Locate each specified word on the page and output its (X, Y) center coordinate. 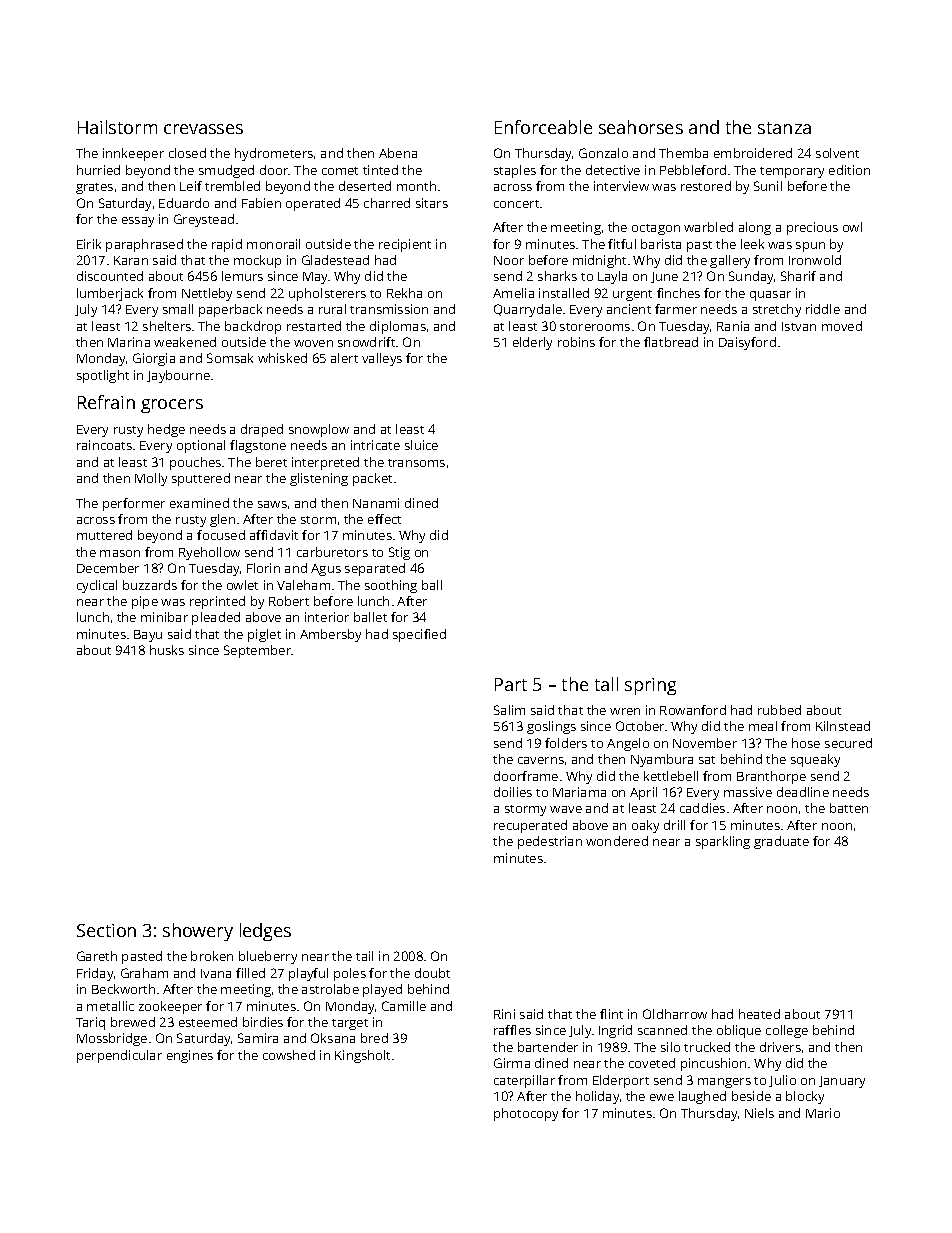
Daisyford (747, 343)
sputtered (201, 479)
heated (759, 1014)
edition (849, 170)
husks (167, 650)
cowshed (289, 1055)
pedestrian (550, 842)
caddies (702, 808)
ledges (265, 932)
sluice (421, 445)
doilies (513, 792)
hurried (98, 170)
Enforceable (543, 127)
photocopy (526, 1114)
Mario (823, 1113)
